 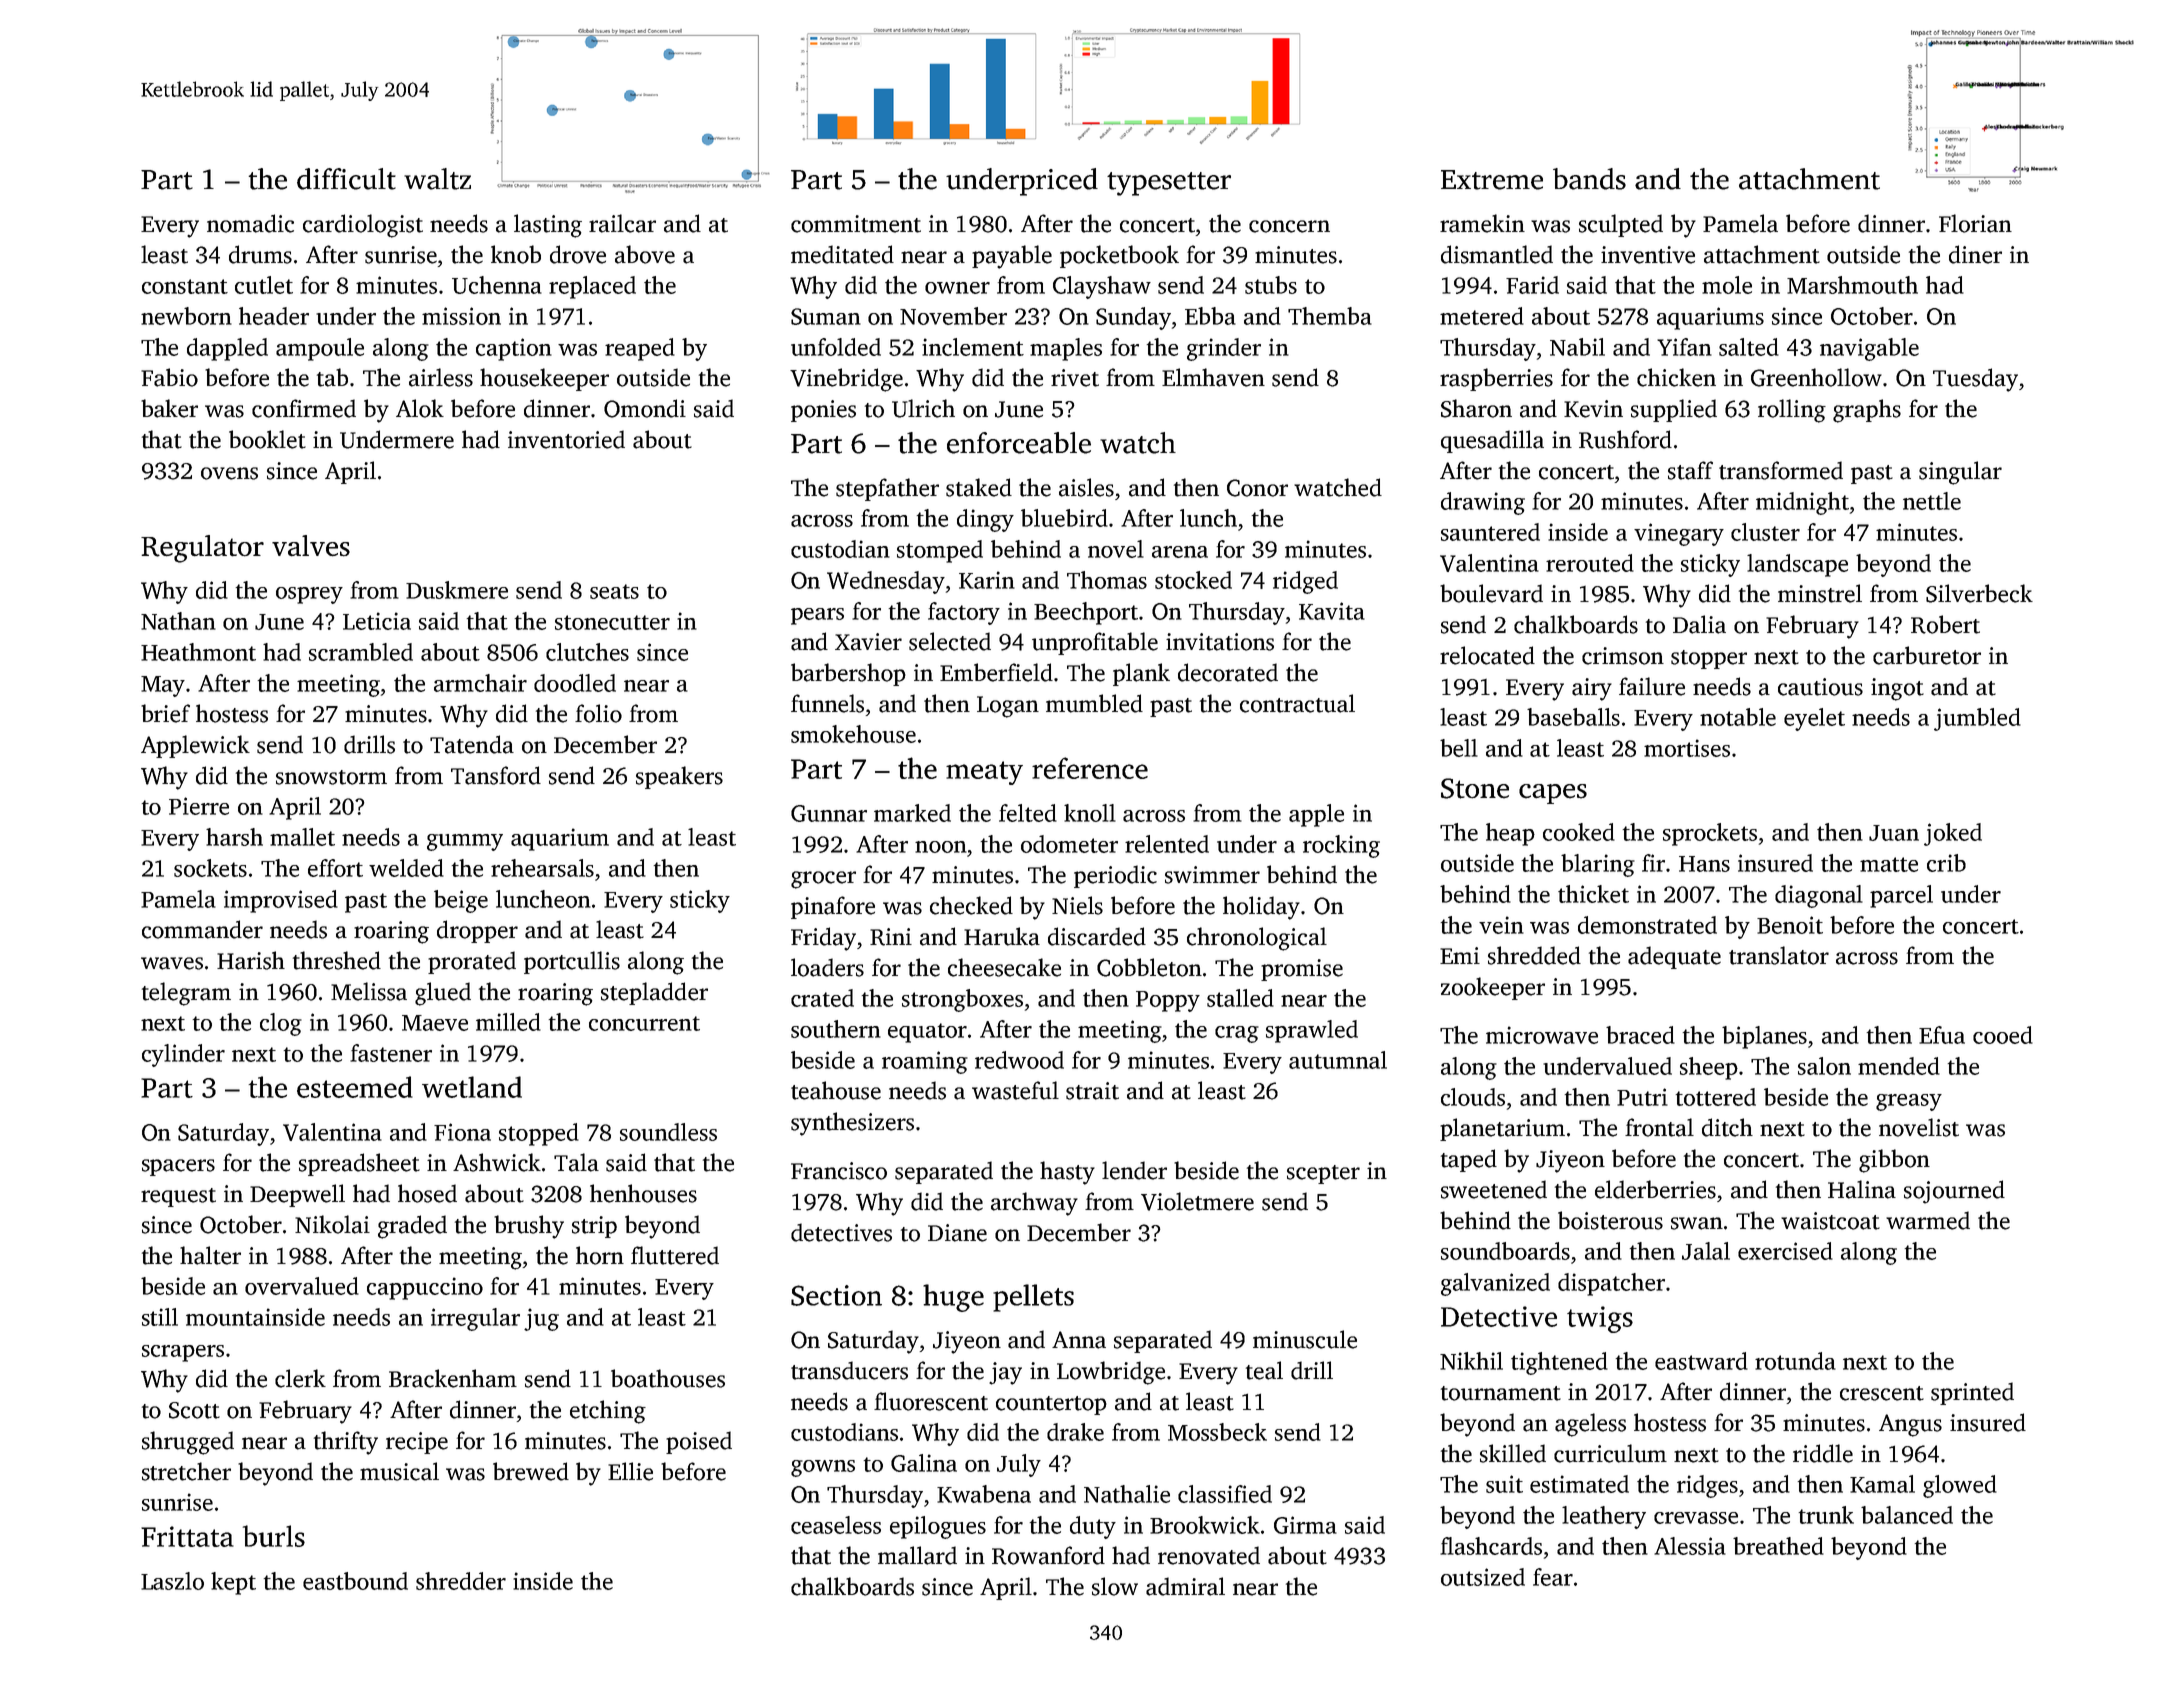 I want to click on Putri, so click(x=1642, y=1097).
